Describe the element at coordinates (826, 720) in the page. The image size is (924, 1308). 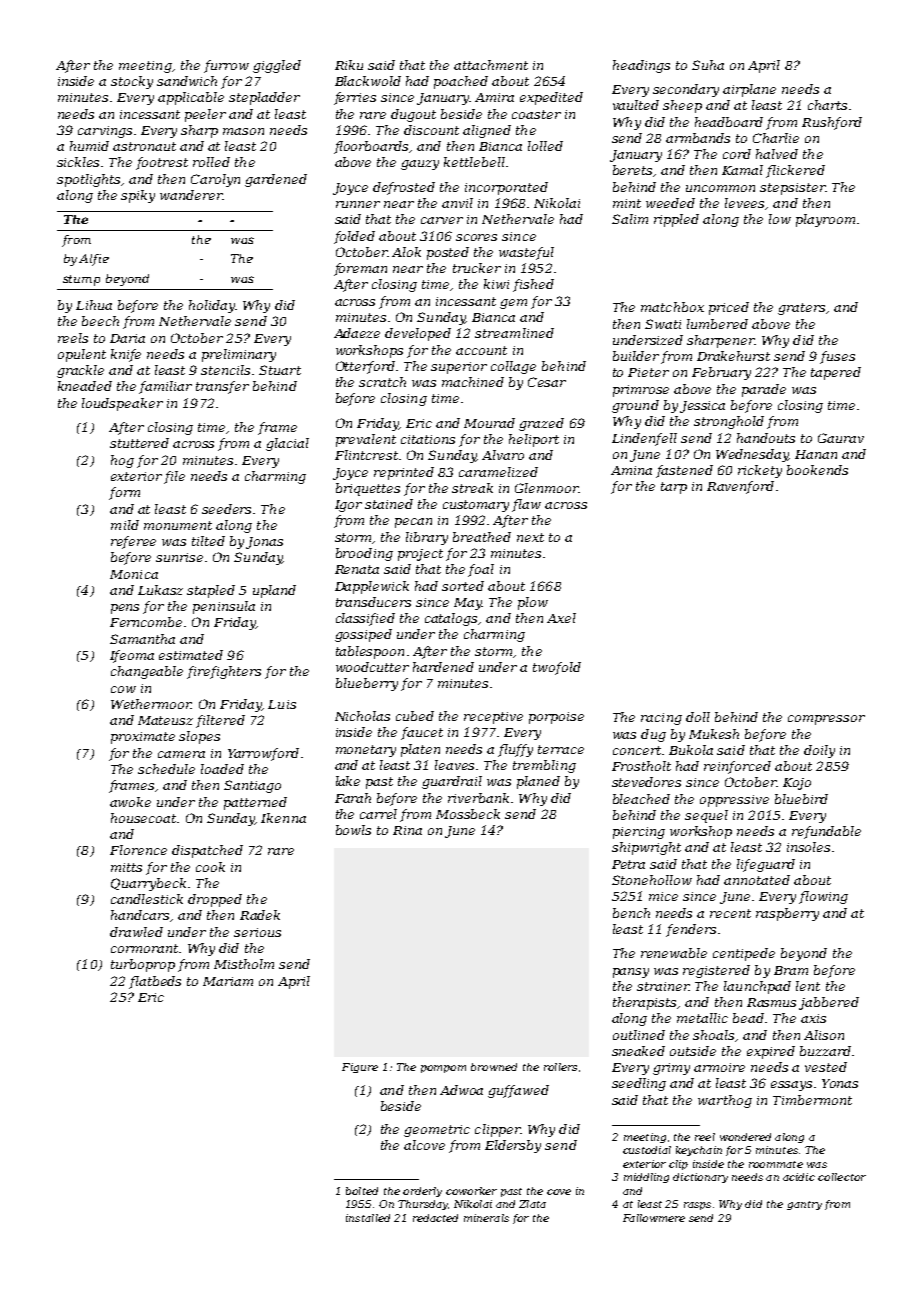
I see `compressor` at that location.
